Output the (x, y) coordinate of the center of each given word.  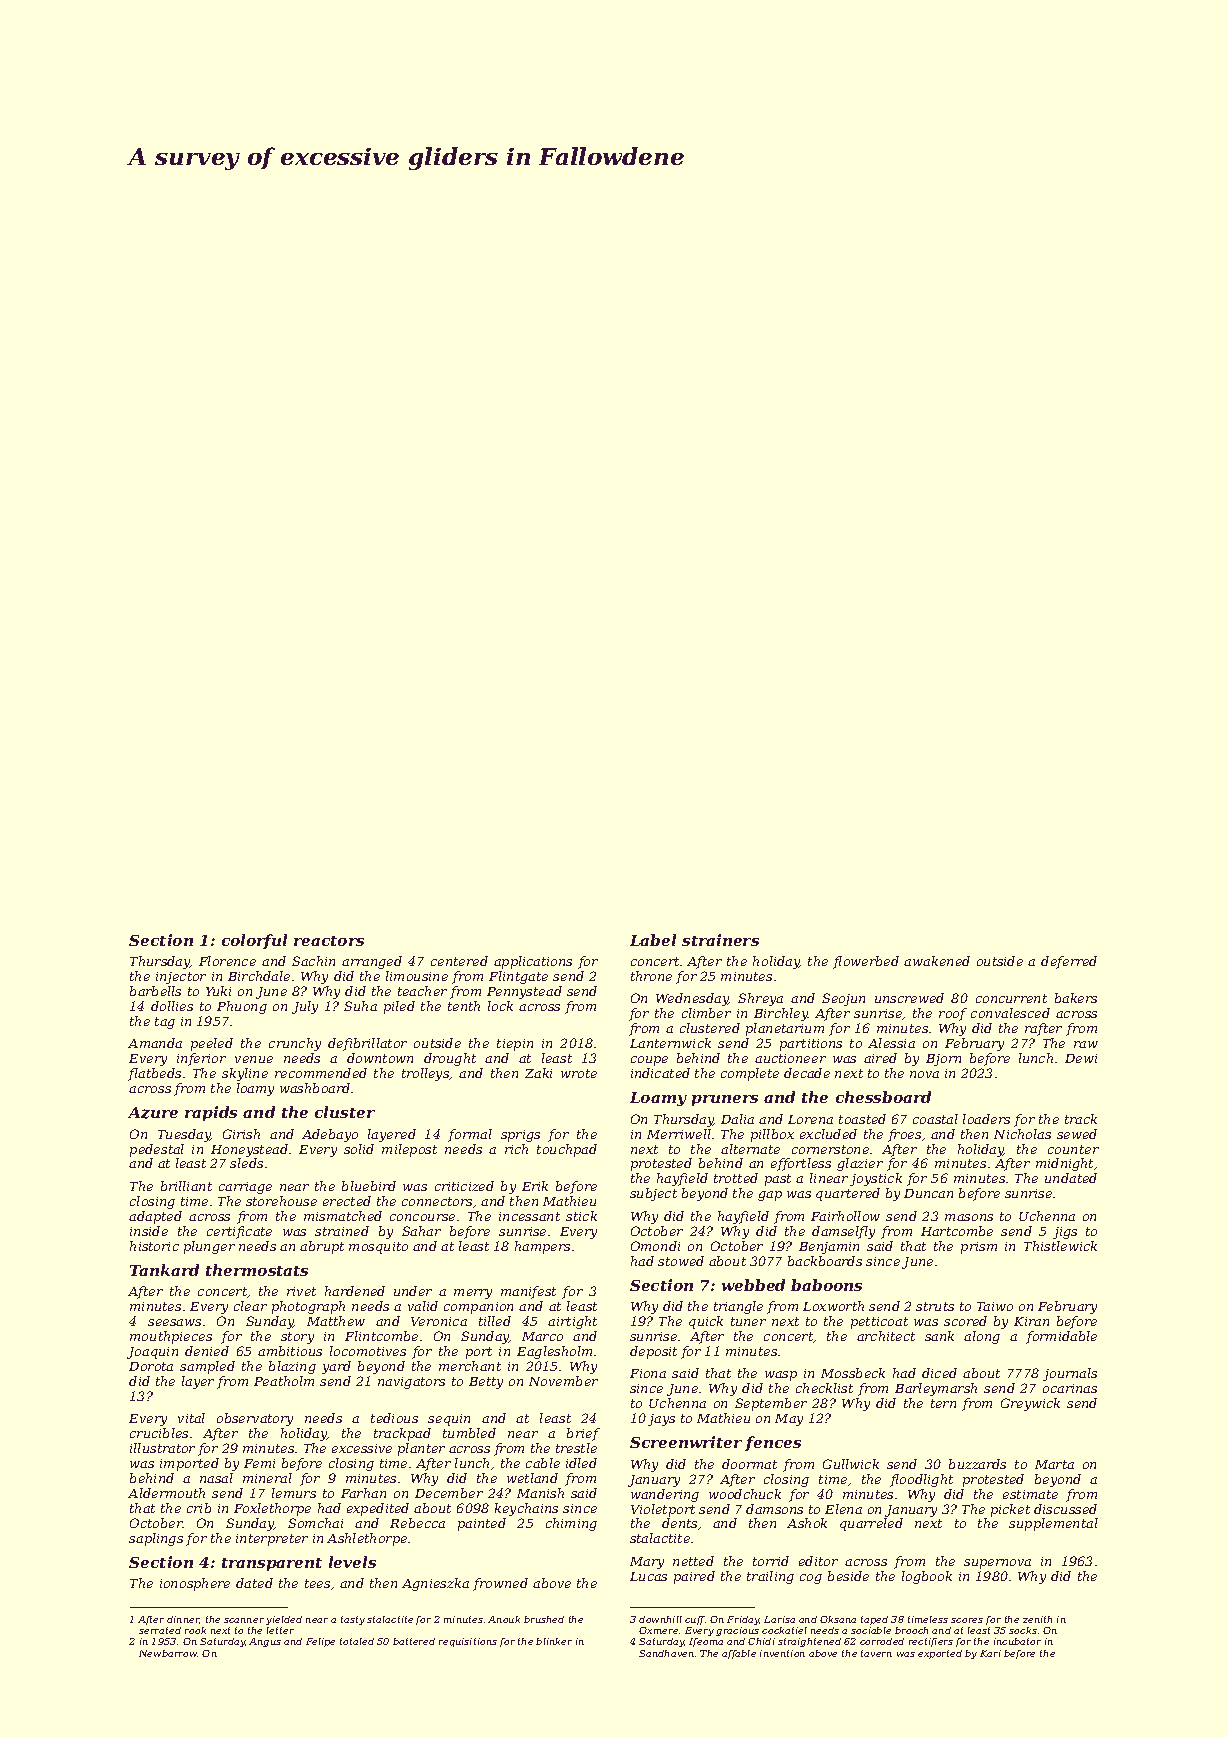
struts (935, 1306)
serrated (160, 1630)
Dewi (1081, 1058)
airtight (572, 1322)
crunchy (295, 1044)
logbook (927, 1577)
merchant (470, 1366)
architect (886, 1336)
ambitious (290, 1351)
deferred (1069, 962)
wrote (579, 1073)
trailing (770, 1577)
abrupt (322, 1247)
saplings (156, 1539)
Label (653, 940)
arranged (372, 962)
